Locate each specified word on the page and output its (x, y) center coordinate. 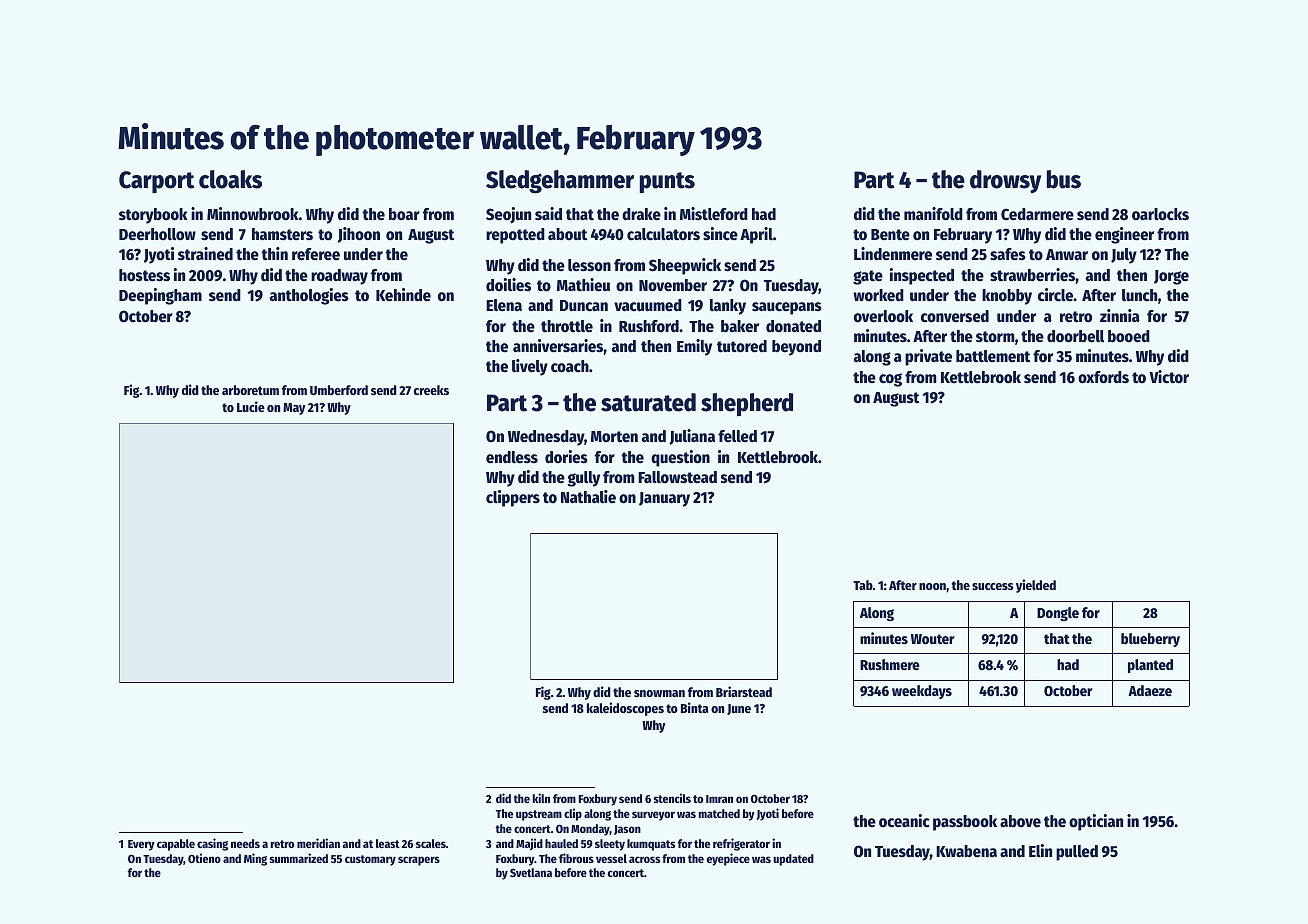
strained (205, 254)
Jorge (1171, 277)
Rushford (649, 326)
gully (584, 479)
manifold (933, 214)
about (567, 234)
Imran (719, 799)
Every (141, 845)
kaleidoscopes (625, 709)
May (294, 409)
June (739, 709)
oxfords (1103, 377)
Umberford (339, 390)
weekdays (922, 692)
